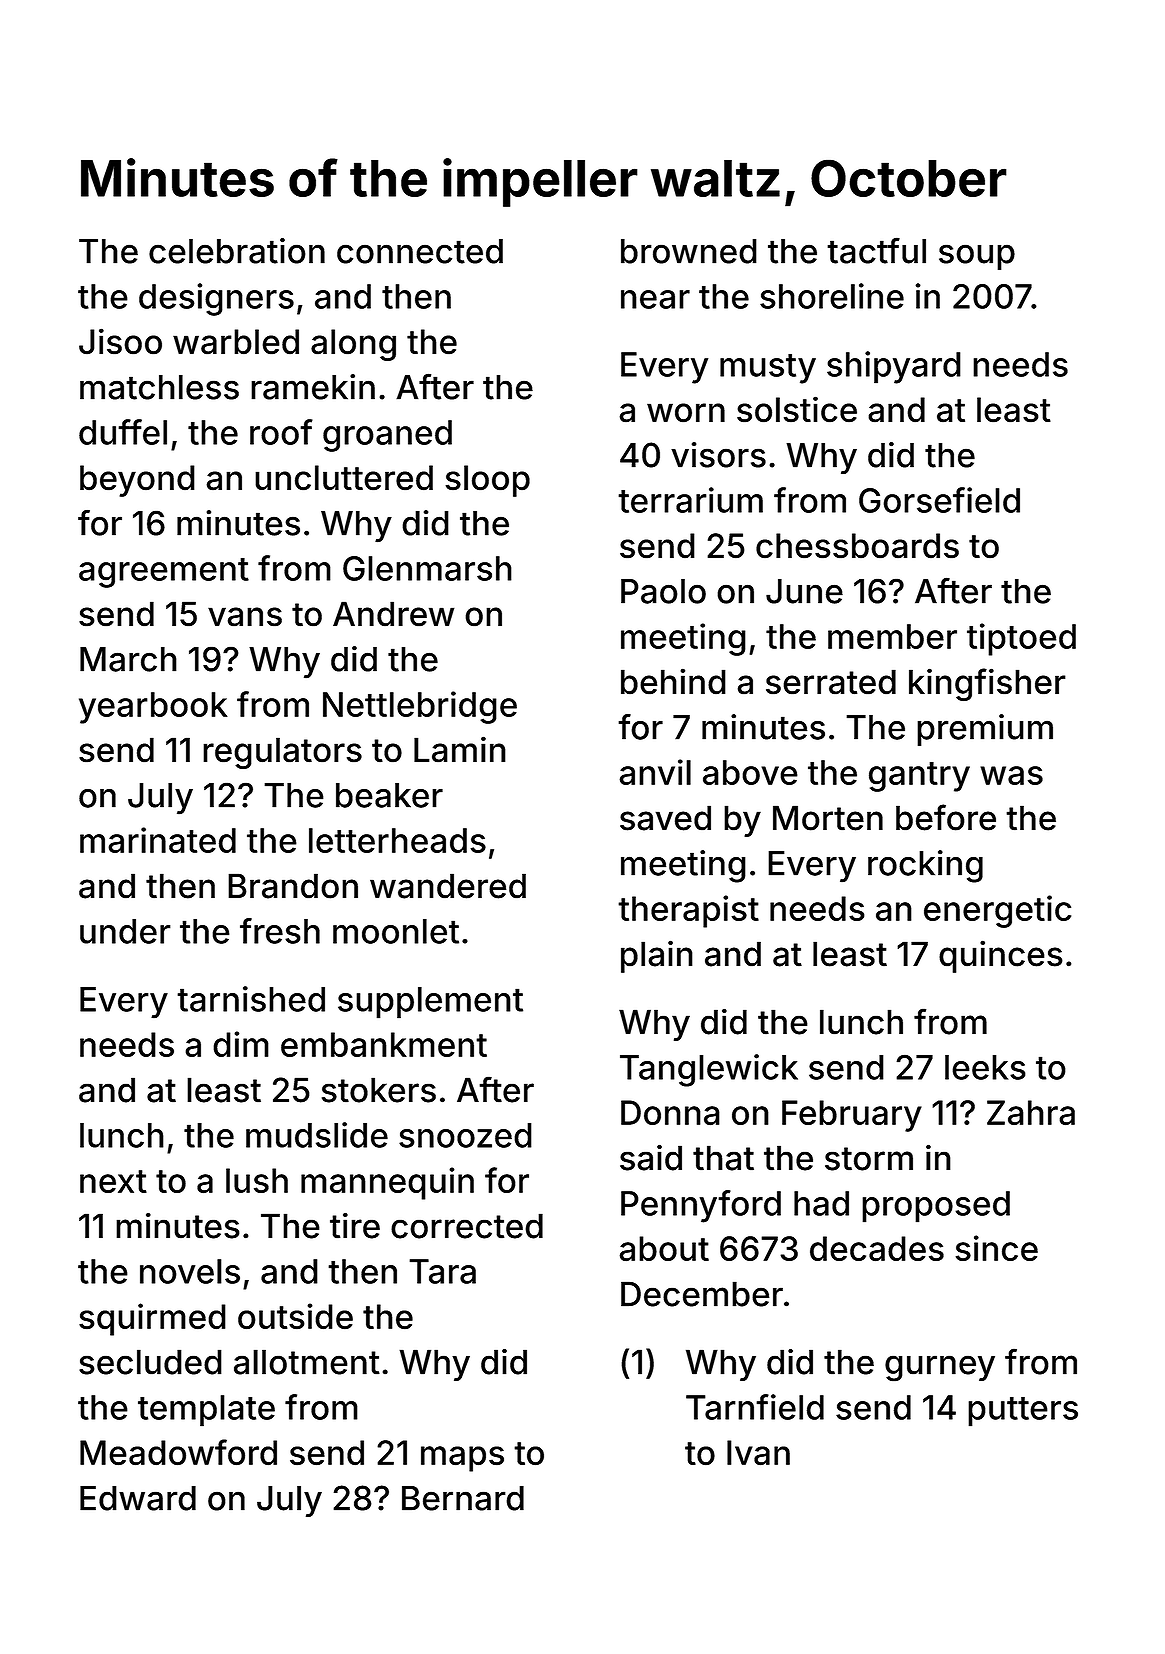 This screenshot has height=1654, width=1165. I want to click on browned, so click(689, 251).
